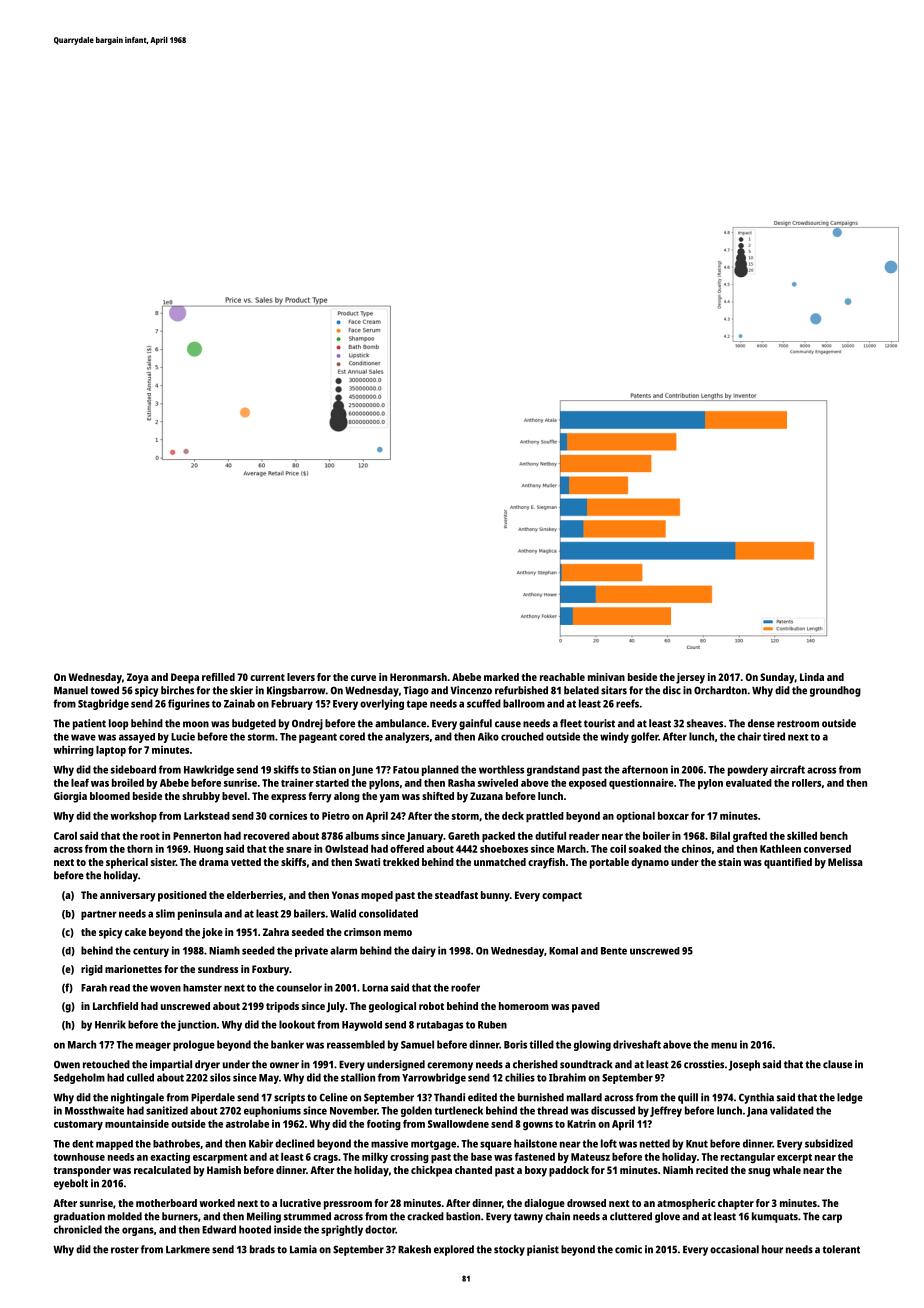 The height and width of the document is (1308, 924). Describe the element at coordinates (424, 951) in the document. I see `dairy` at that location.
